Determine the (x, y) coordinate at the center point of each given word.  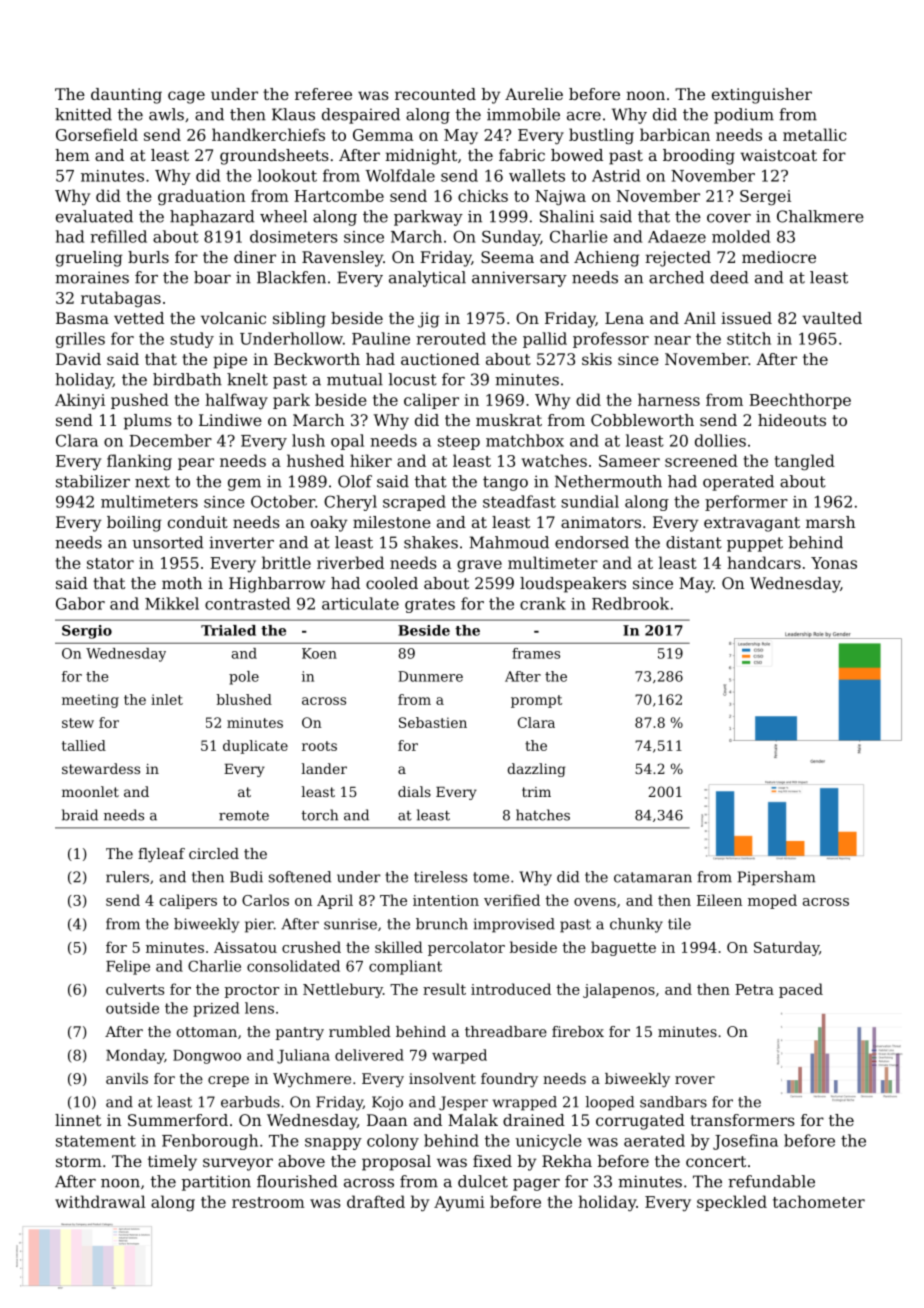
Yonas (834, 563)
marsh (830, 522)
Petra (754, 989)
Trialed (228, 630)
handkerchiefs (268, 134)
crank (543, 603)
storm (79, 1161)
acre (584, 116)
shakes (431, 542)
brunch (442, 924)
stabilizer (93, 481)
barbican (675, 134)
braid (80, 815)
